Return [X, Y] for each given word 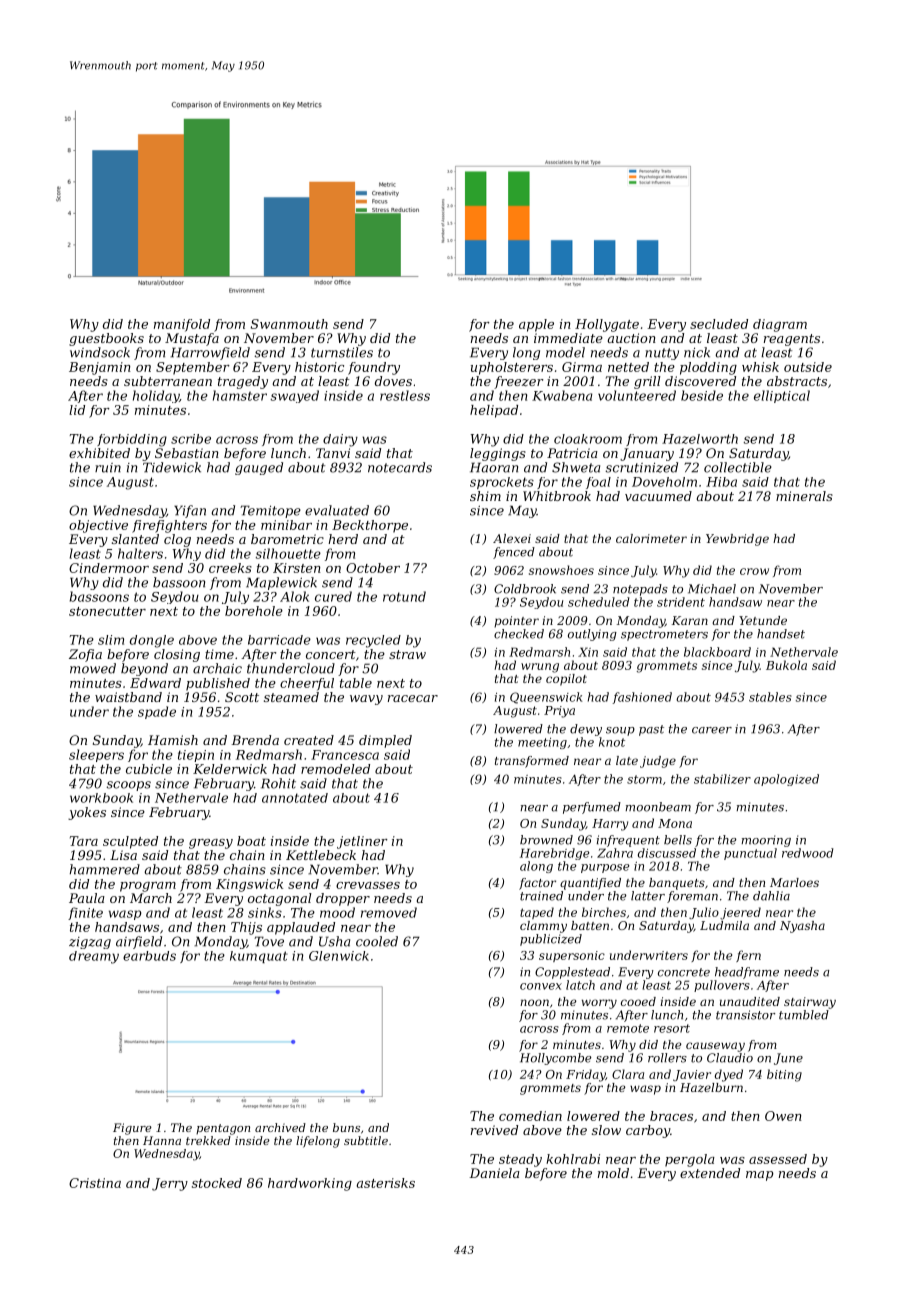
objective [98, 526]
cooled [377, 941]
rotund [404, 596]
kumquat [259, 957]
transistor [745, 1015]
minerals [804, 496]
